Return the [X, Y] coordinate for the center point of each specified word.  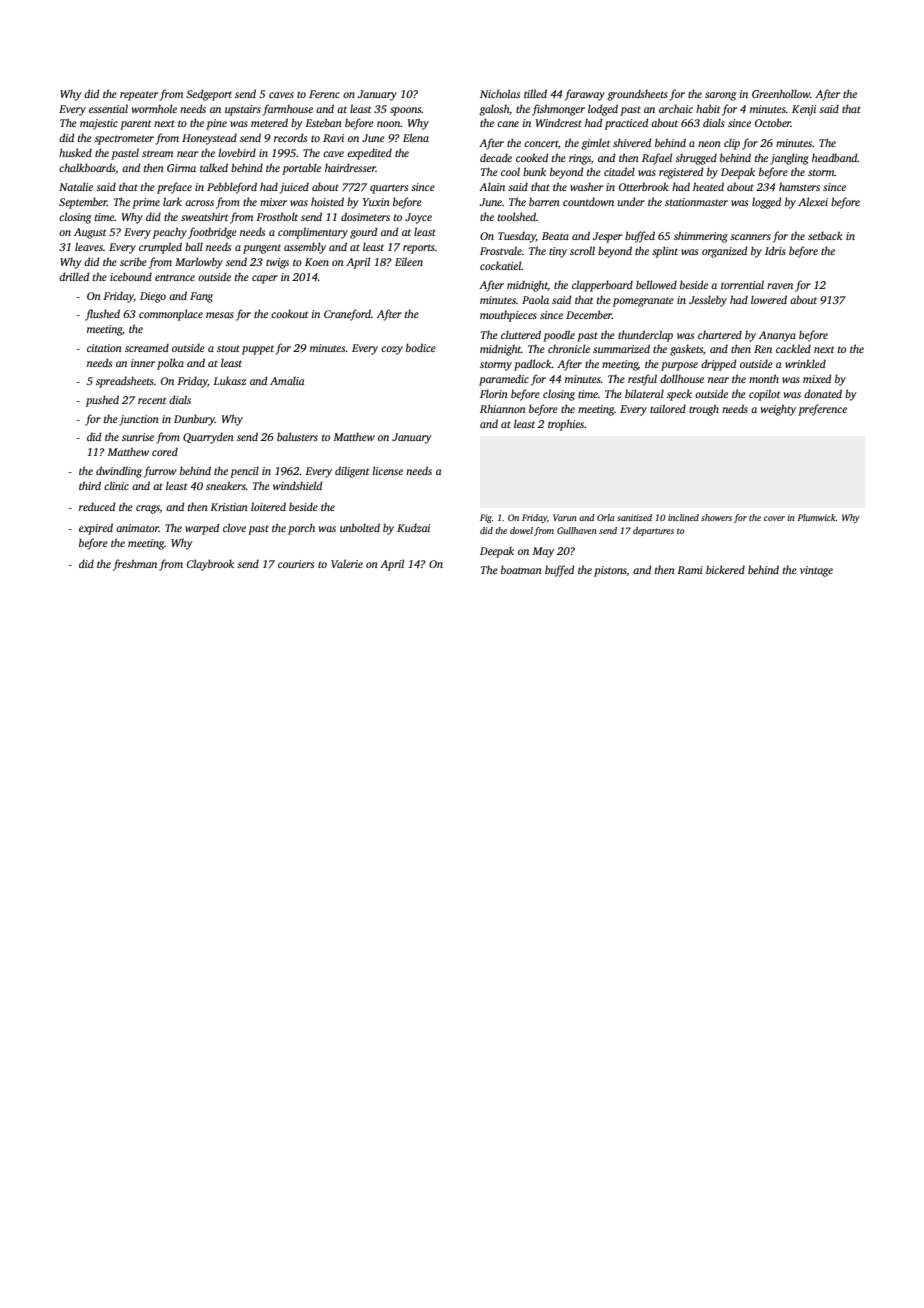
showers [716, 517]
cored [165, 451]
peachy [170, 233]
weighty [778, 410]
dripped [718, 365]
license [387, 470]
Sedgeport [209, 95]
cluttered [521, 334]
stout [228, 348]
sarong [720, 96]
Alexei [813, 201]
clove [234, 527]
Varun [565, 517]
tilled [535, 93]
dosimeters [365, 216]
